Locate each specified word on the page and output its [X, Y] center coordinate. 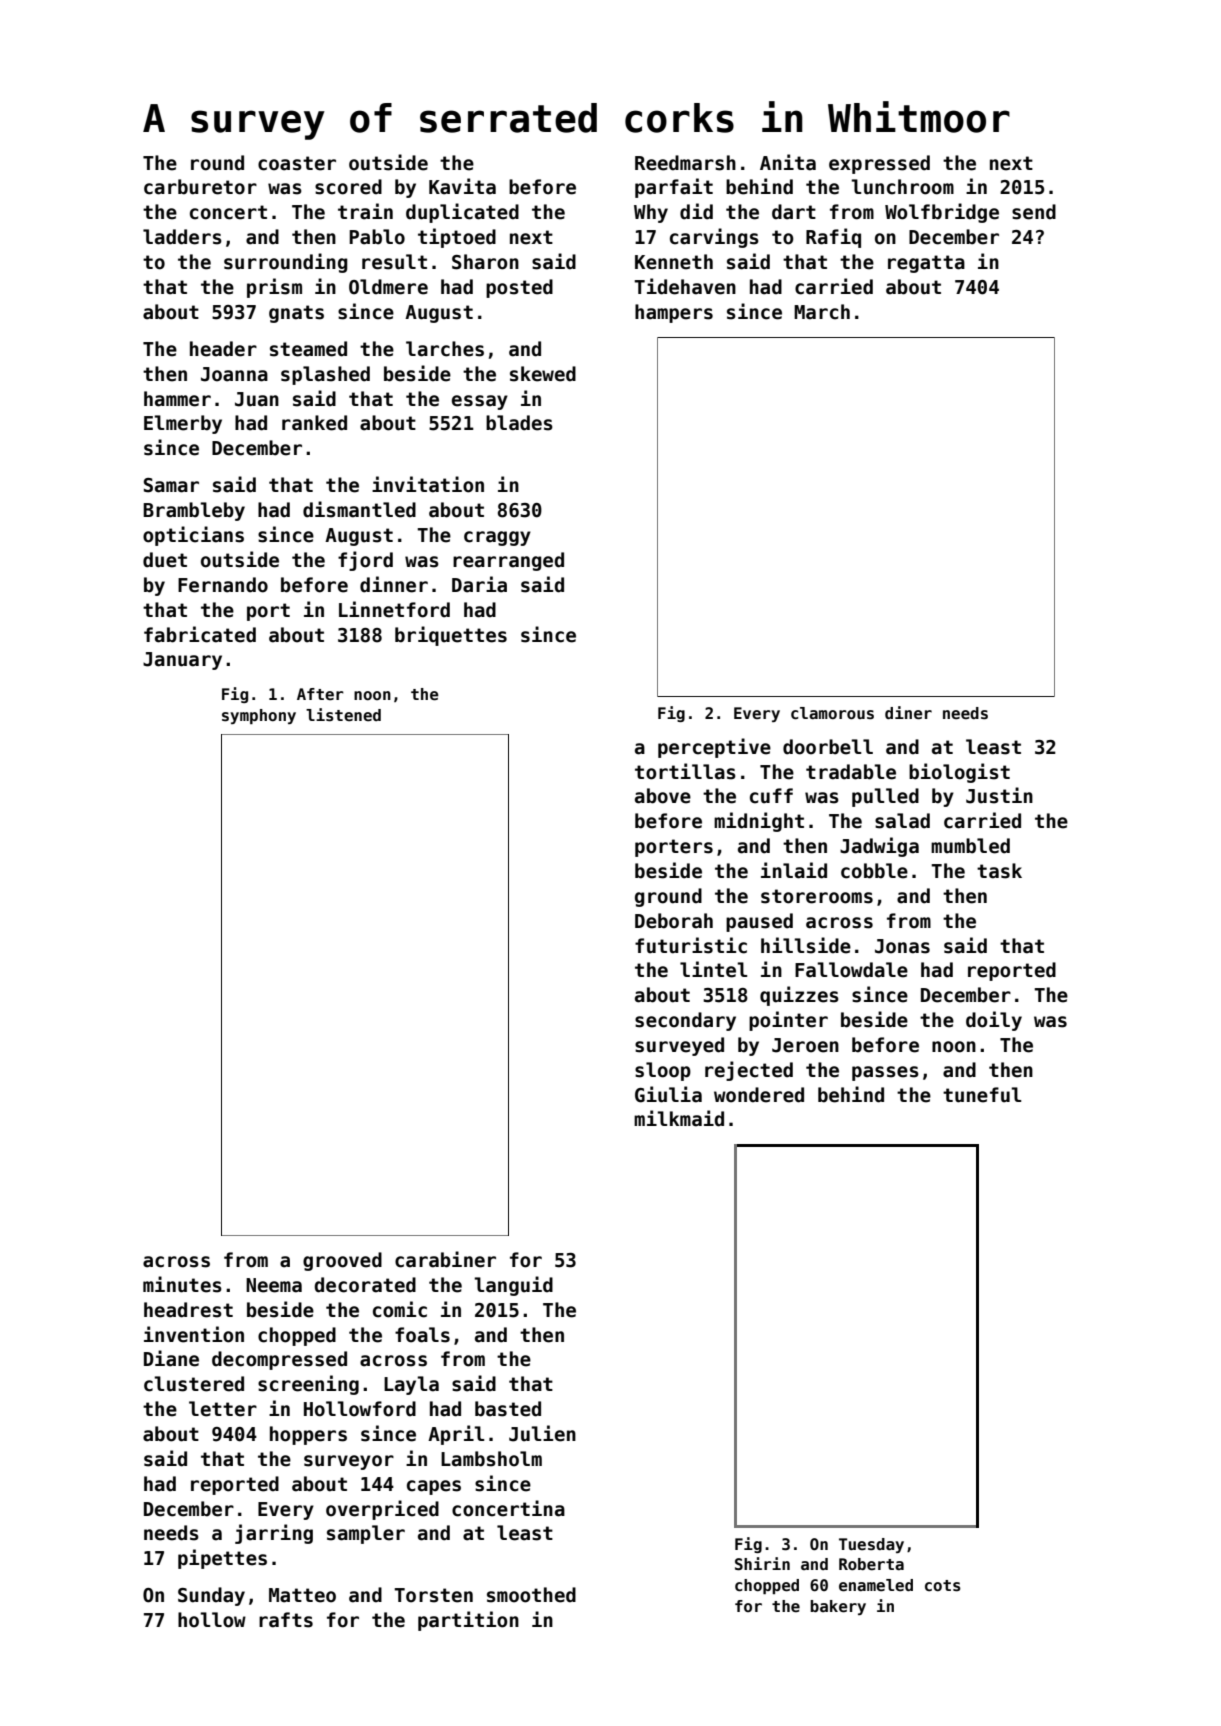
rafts [286, 1620]
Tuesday [871, 1545]
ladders [182, 237]
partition [468, 1621]
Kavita [462, 186]
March [822, 312]
